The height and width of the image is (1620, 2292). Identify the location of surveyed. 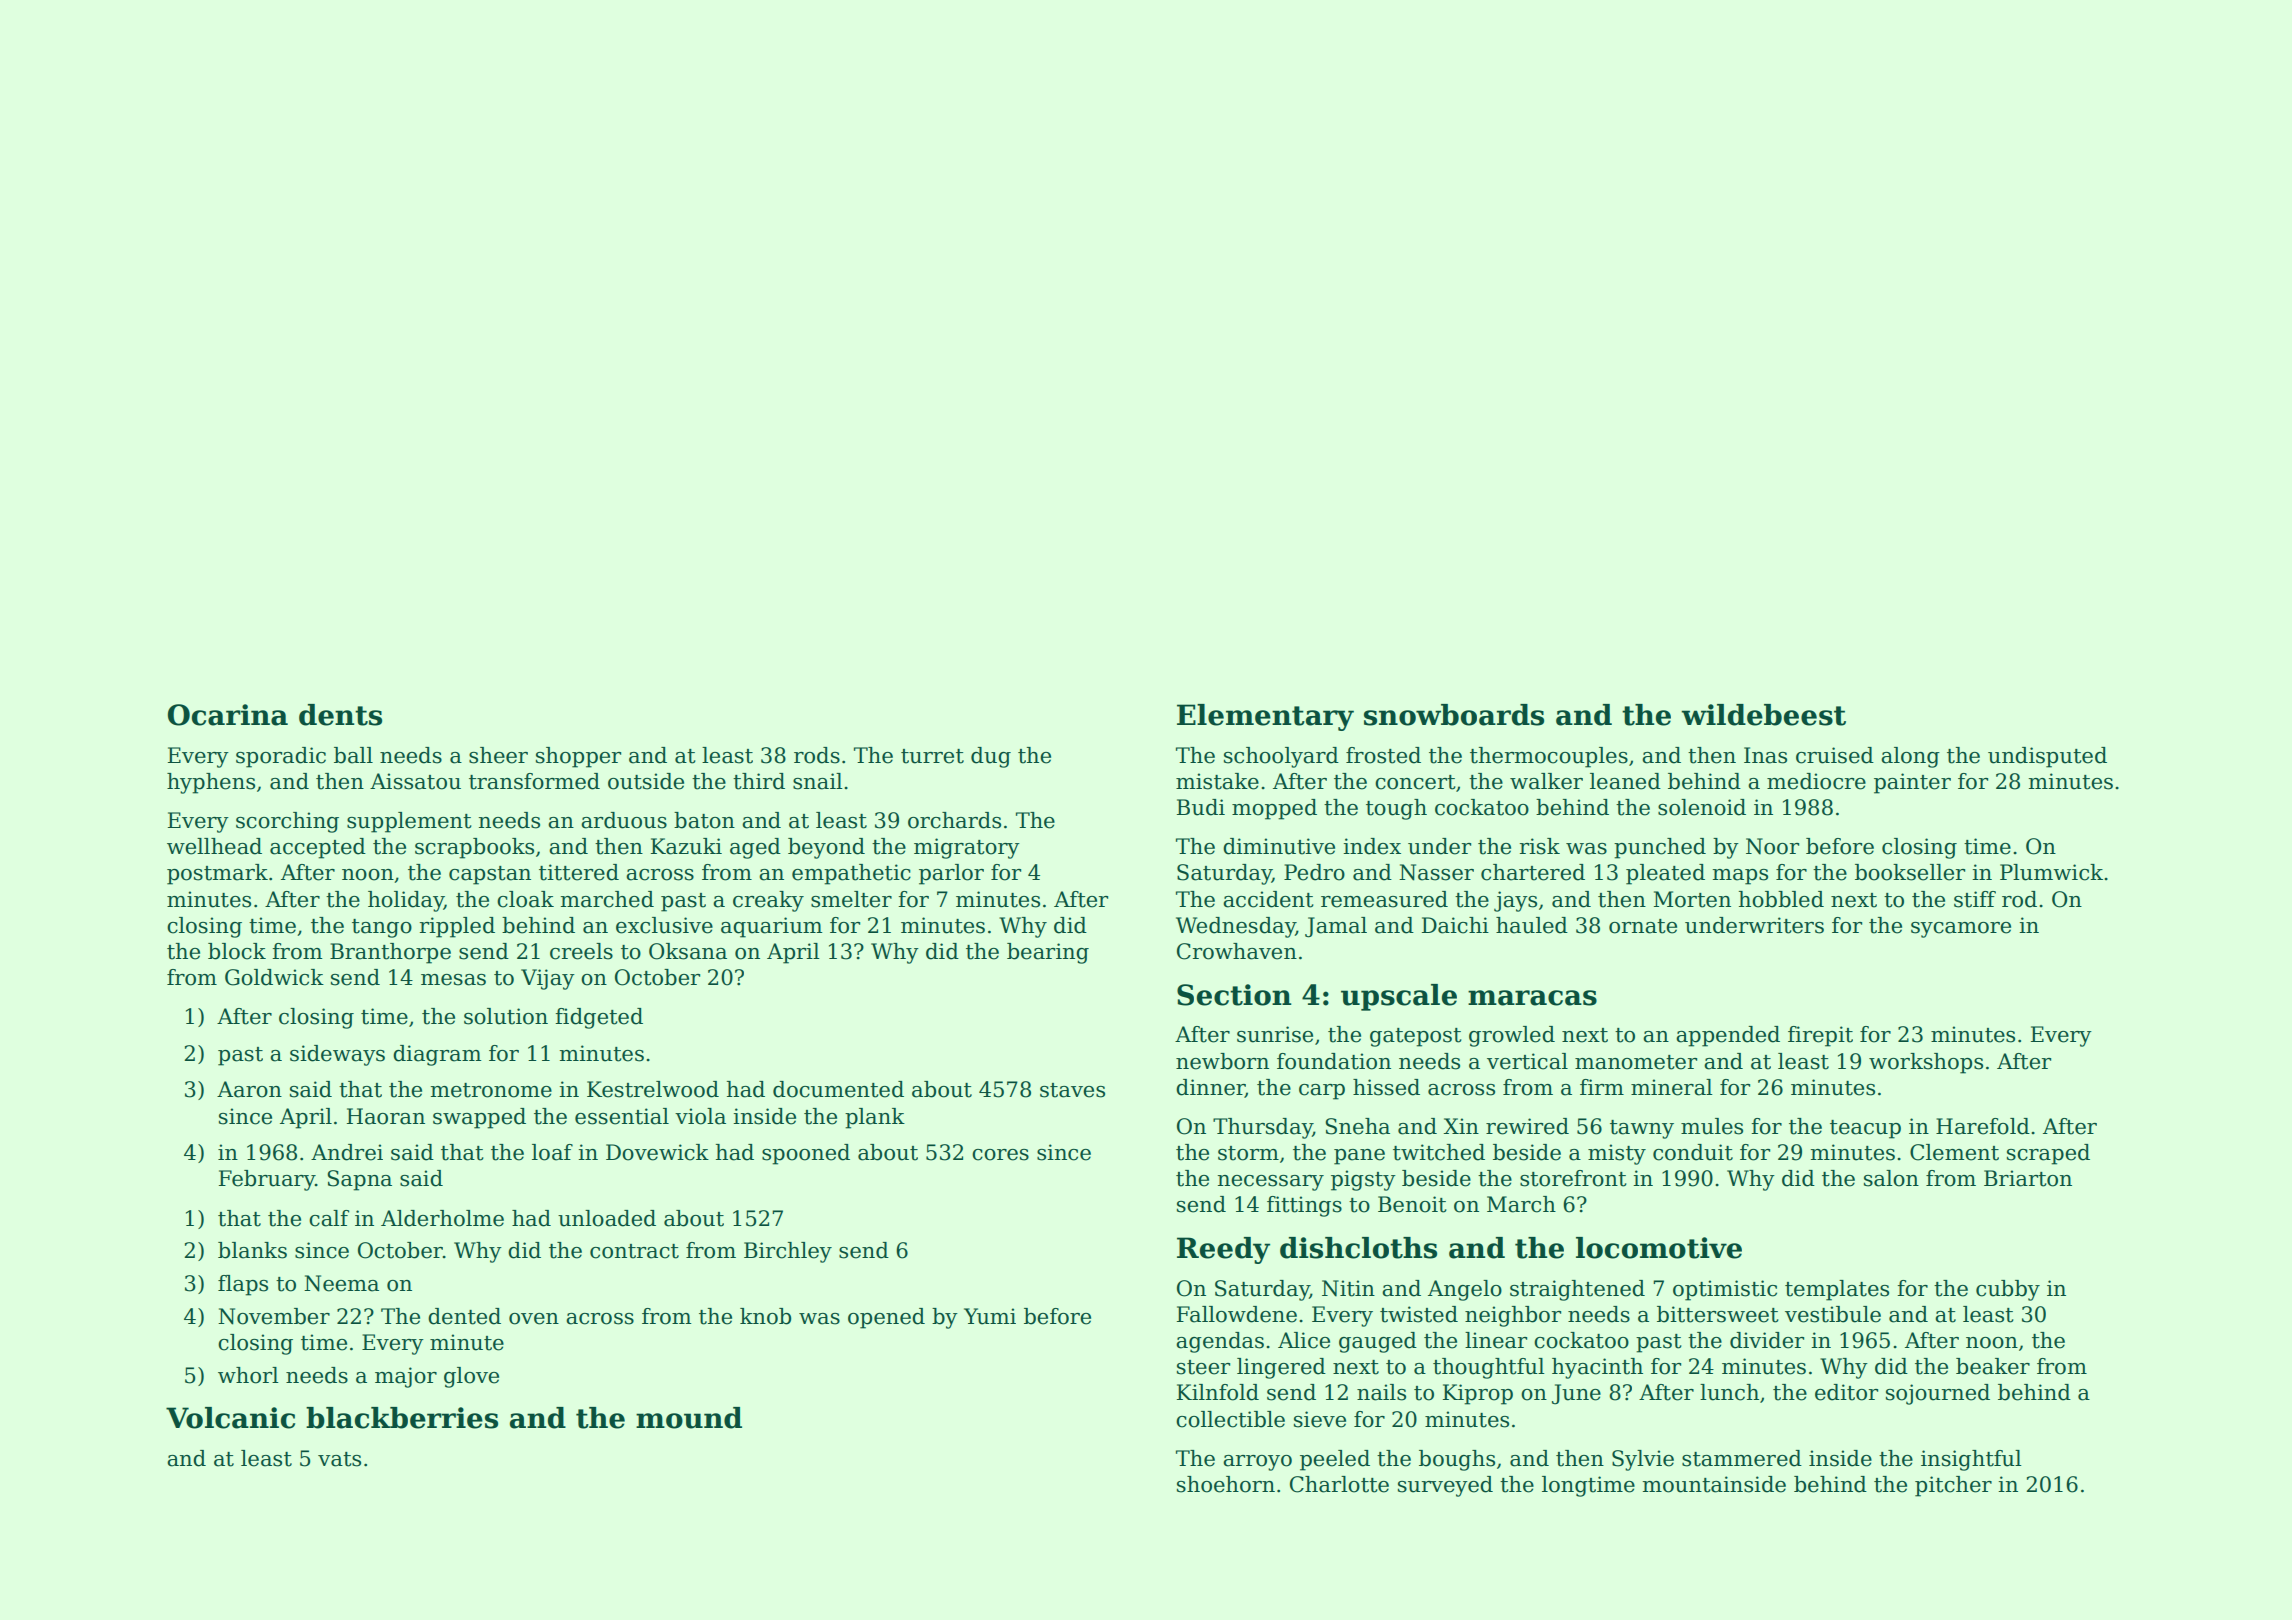
(1445, 1486).
